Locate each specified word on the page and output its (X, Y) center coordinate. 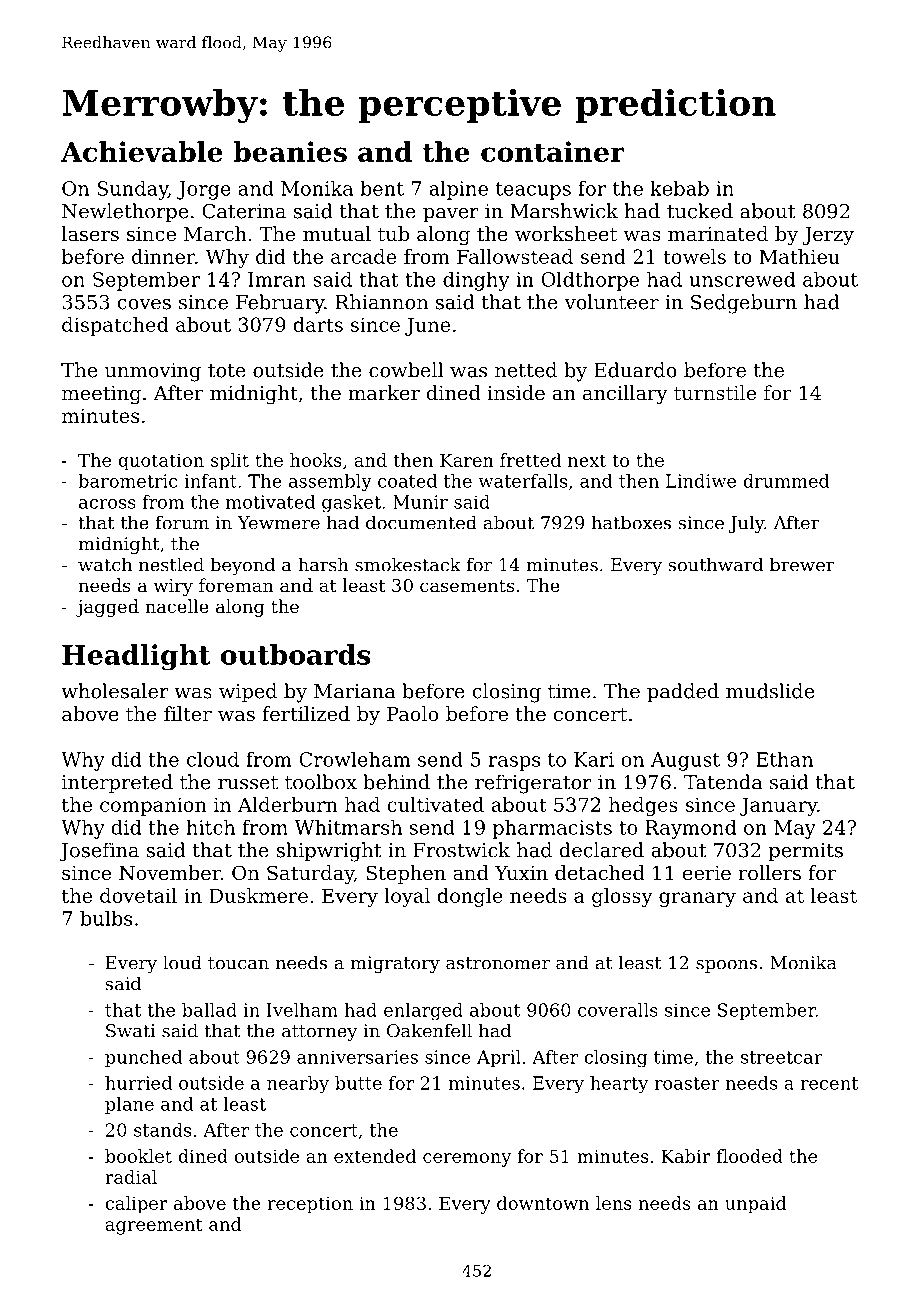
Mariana (354, 691)
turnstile (715, 393)
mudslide (770, 691)
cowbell (406, 370)
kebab (679, 188)
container (553, 151)
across (107, 504)
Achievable (142, 151)
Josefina (99, 852)
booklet (138, 1156)
